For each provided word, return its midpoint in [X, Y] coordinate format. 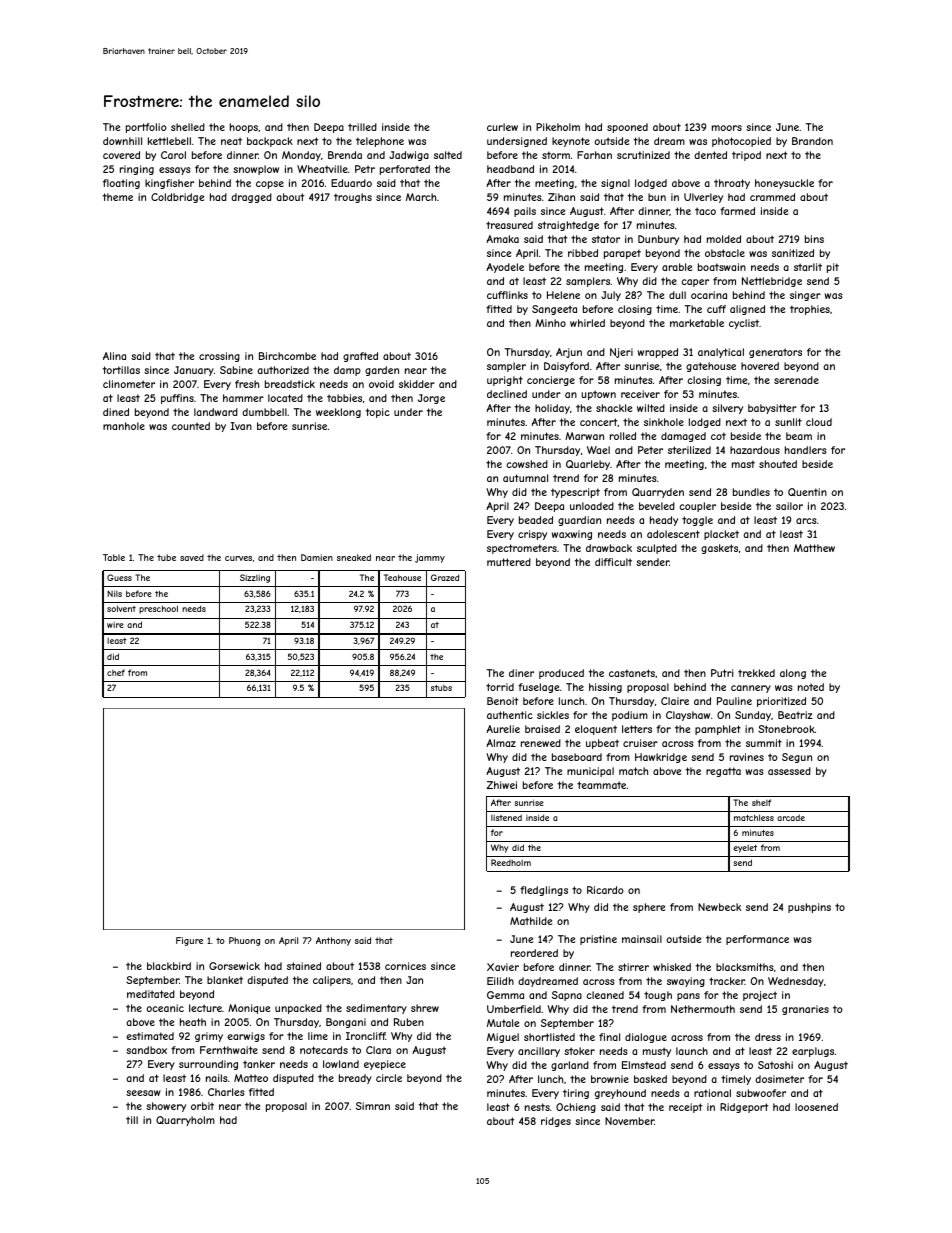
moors [727, 128]
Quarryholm [185, 1121]
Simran [373, 1106]
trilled [362, 127]
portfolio [146, 128]
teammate [601, 785]
